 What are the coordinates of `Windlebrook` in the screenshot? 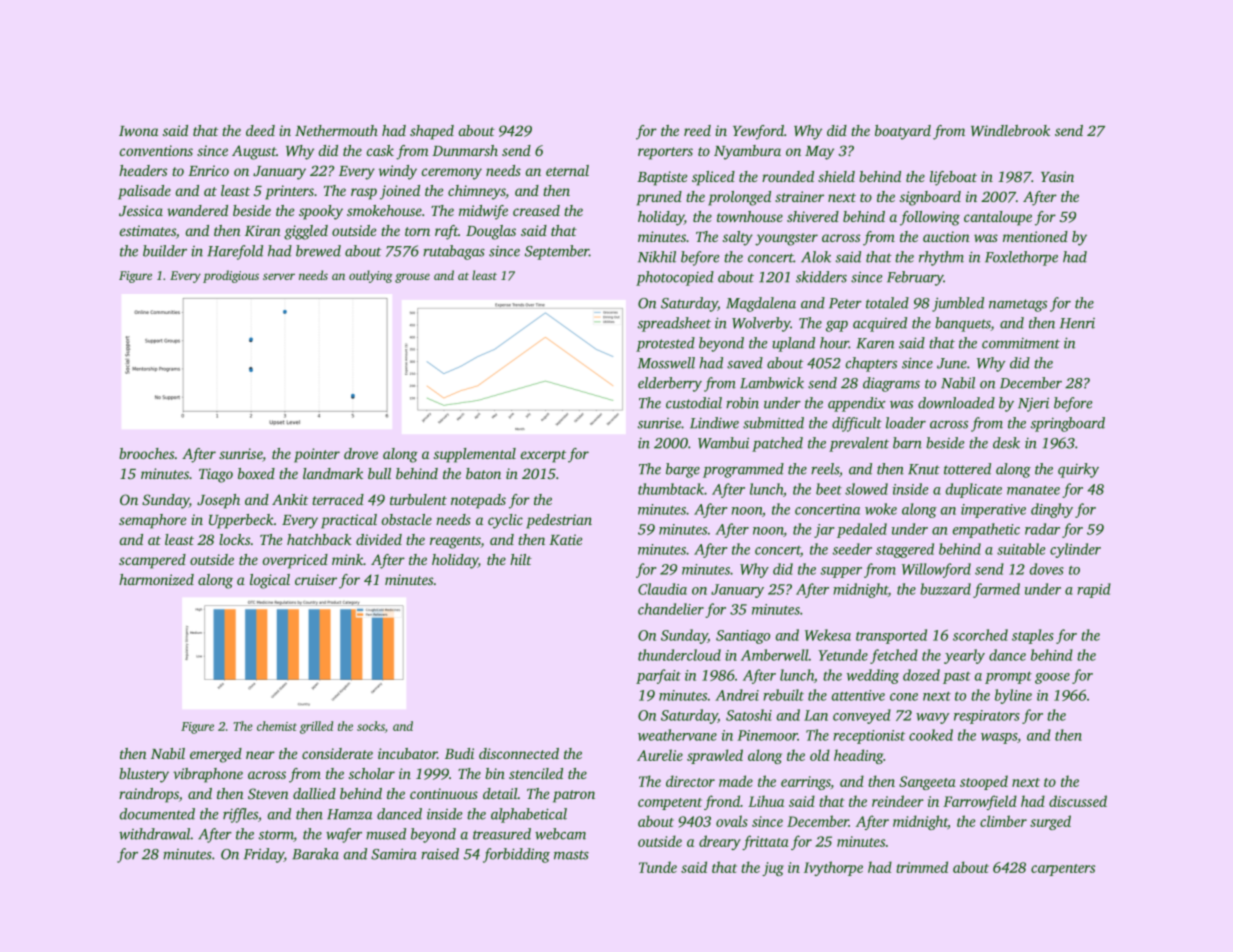 It's located at (1010, 130).
